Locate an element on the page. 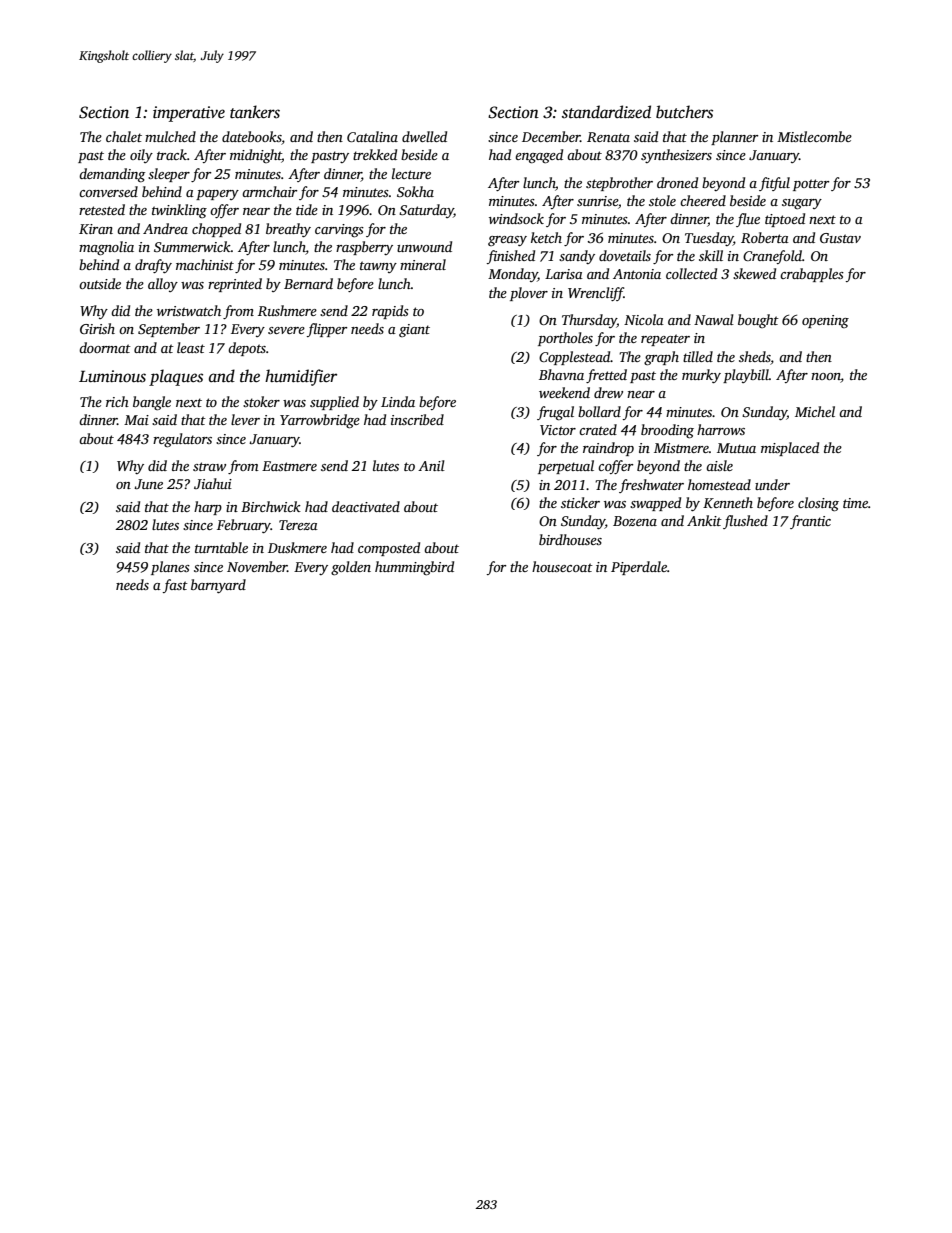 The width and height of the image is (952, 1233). noon is located at coordinates (826, 378).
